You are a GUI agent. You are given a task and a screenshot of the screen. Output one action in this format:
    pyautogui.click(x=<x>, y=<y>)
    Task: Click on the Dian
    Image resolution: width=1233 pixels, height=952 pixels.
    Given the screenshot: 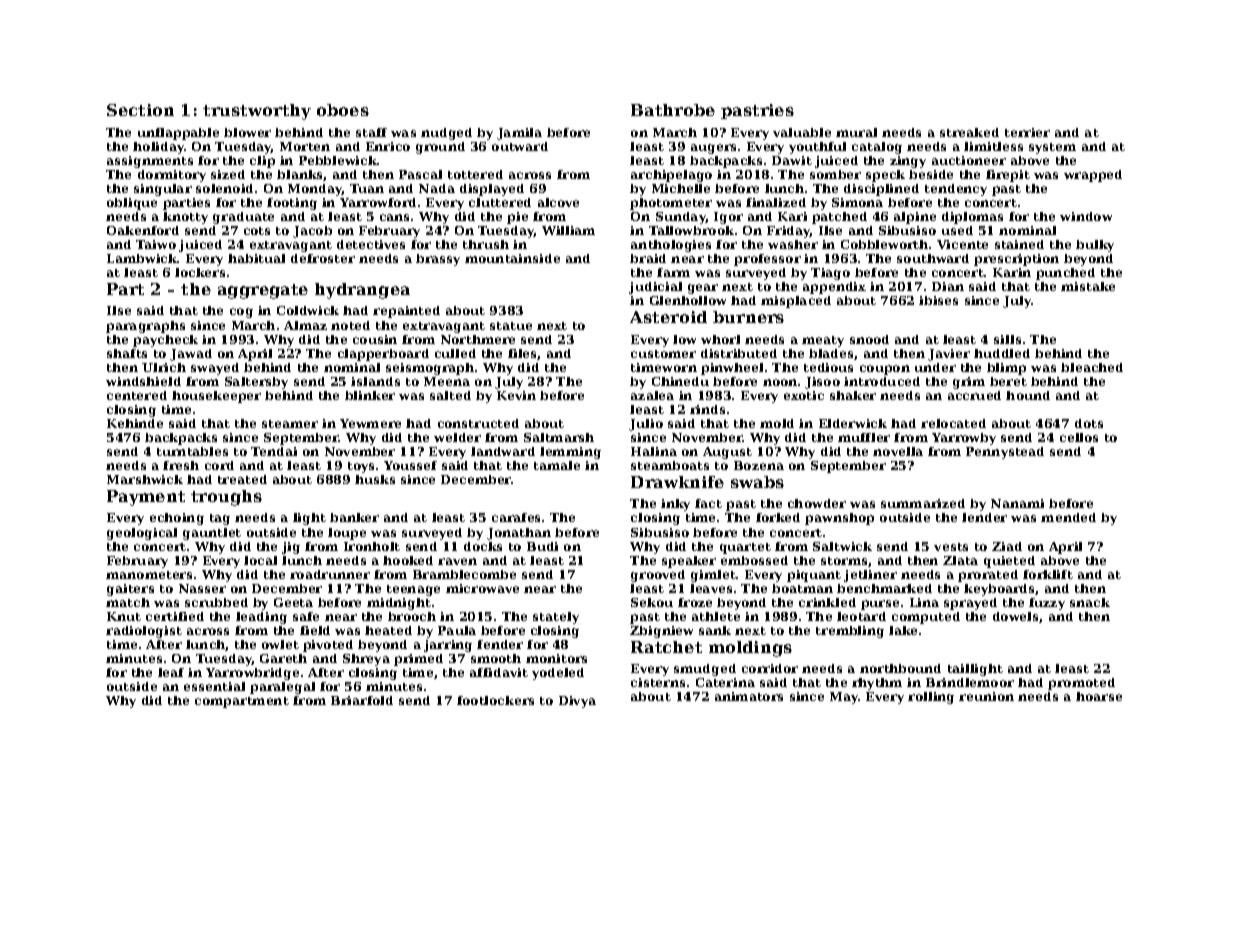 What is the action you would take?
    pyautogui.click(x=948, y=286)
